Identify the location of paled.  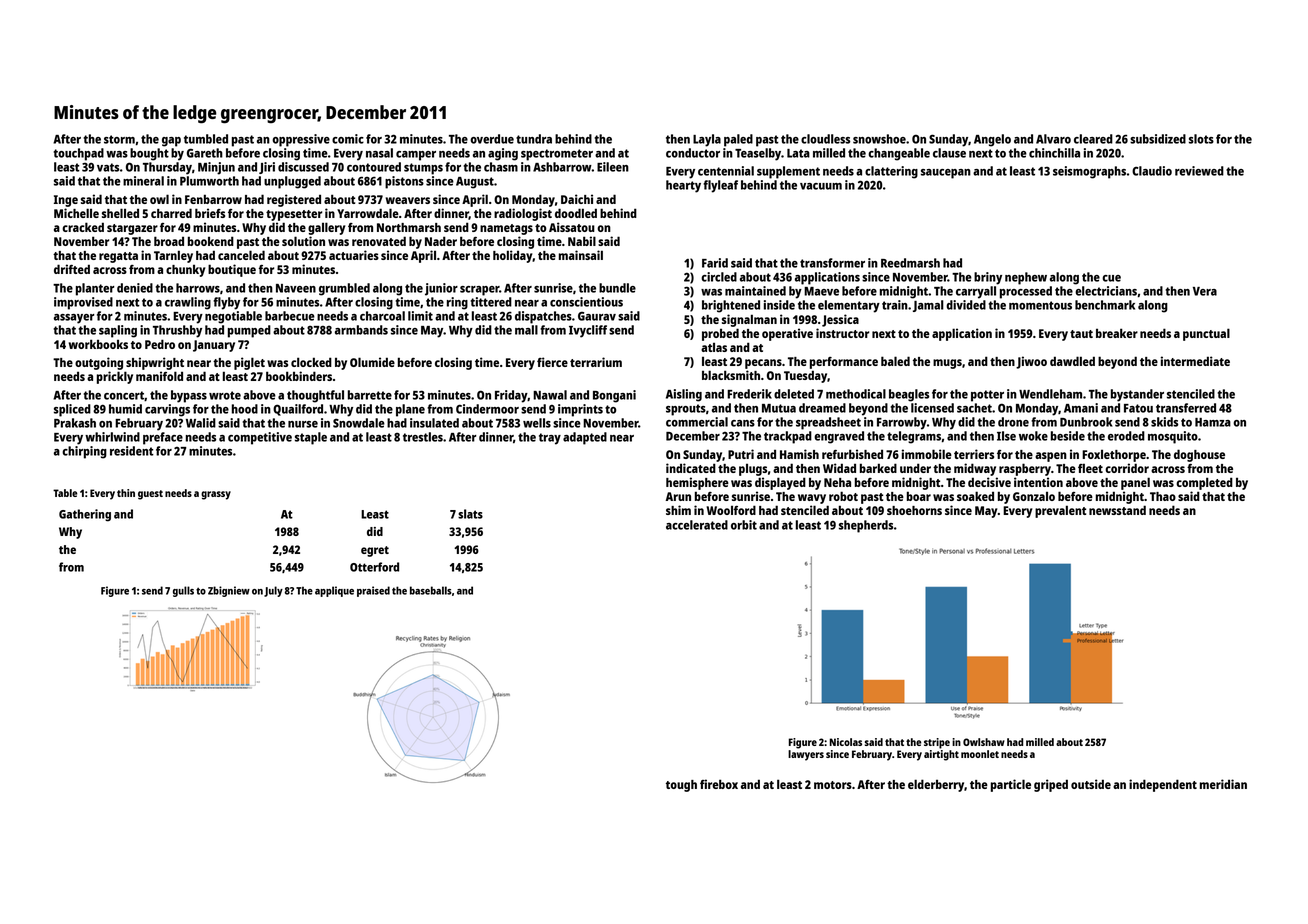
(738, 140).
